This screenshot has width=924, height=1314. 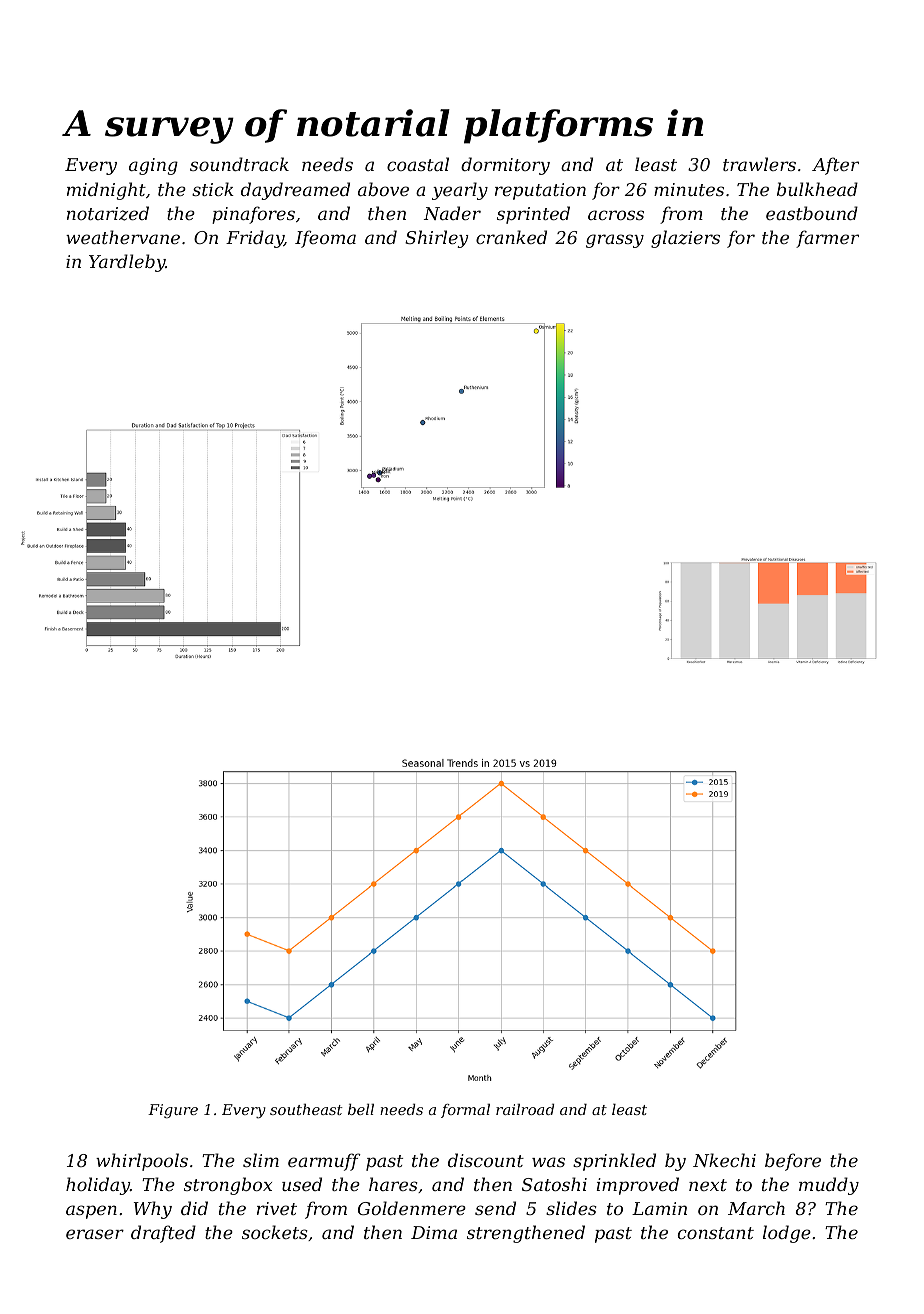 I want to click on Shirley, so click(x=437, y=239).
